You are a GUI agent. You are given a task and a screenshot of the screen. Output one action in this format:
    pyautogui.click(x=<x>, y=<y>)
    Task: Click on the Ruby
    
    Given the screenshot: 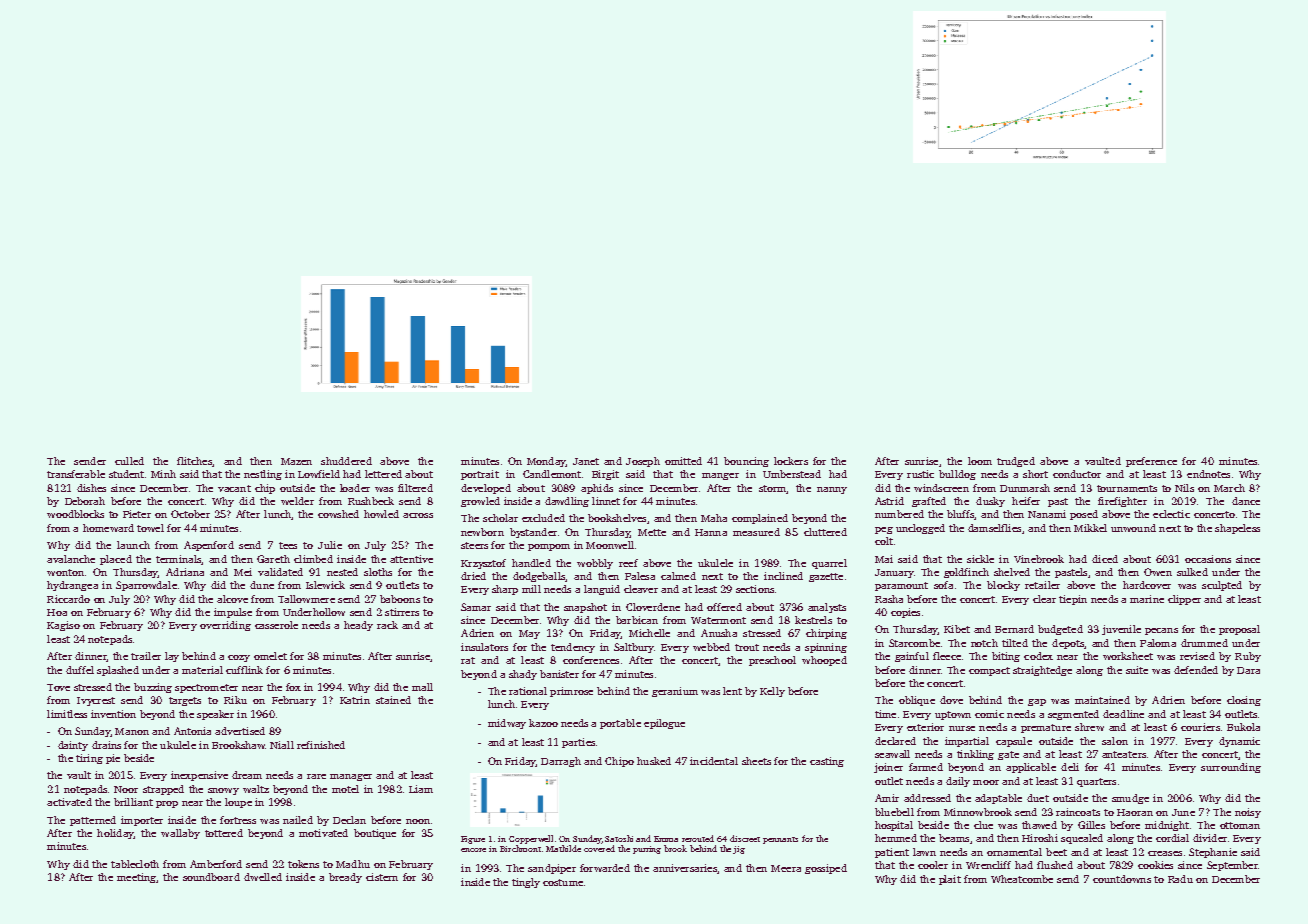 What is the action you would take?
    pyautogui.click(x=1248, y=657)
